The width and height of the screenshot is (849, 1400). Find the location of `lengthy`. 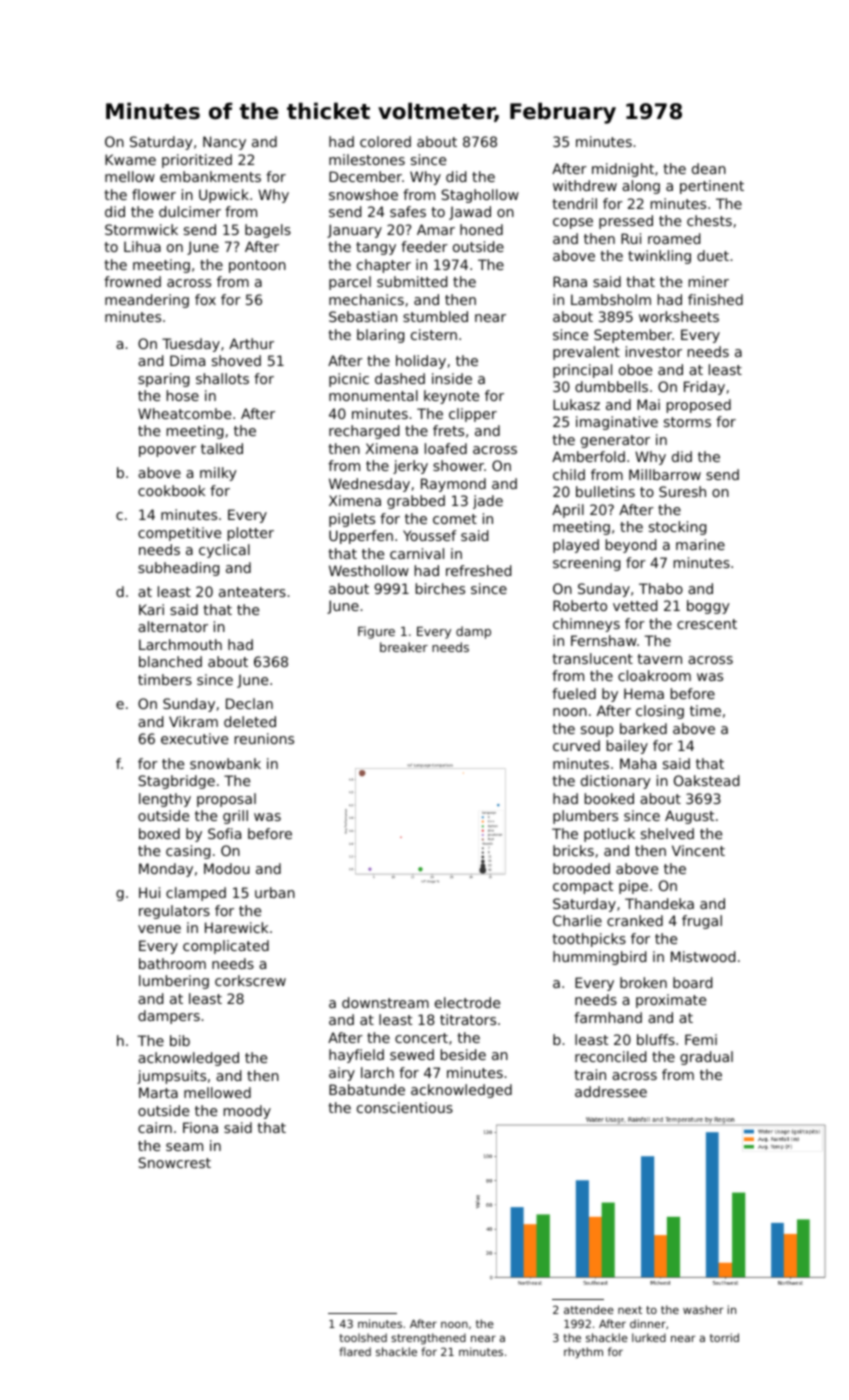

lengthy is located at coordinates (165, 800).
